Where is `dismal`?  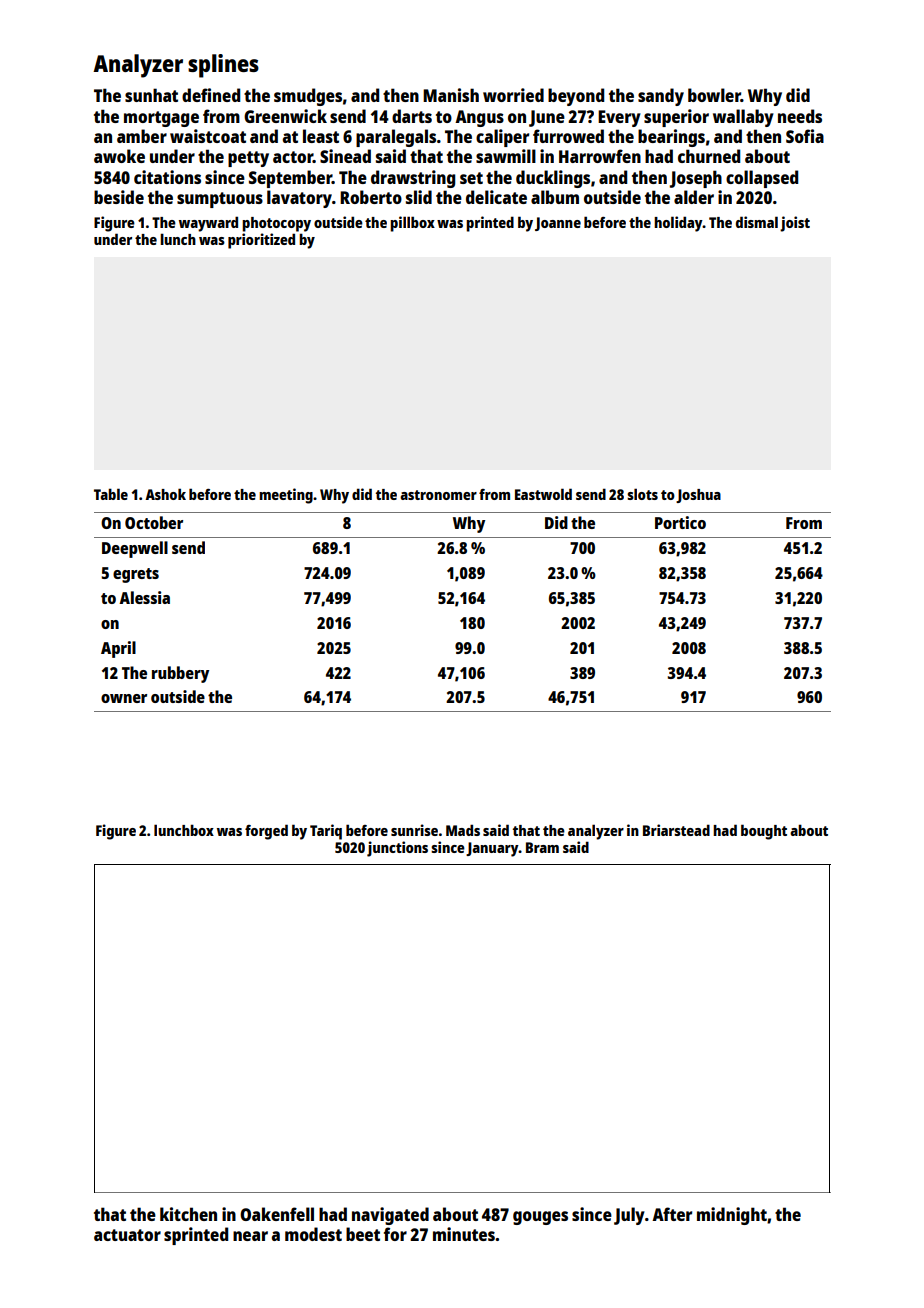 dismal is located at coordinates (757, 222).
